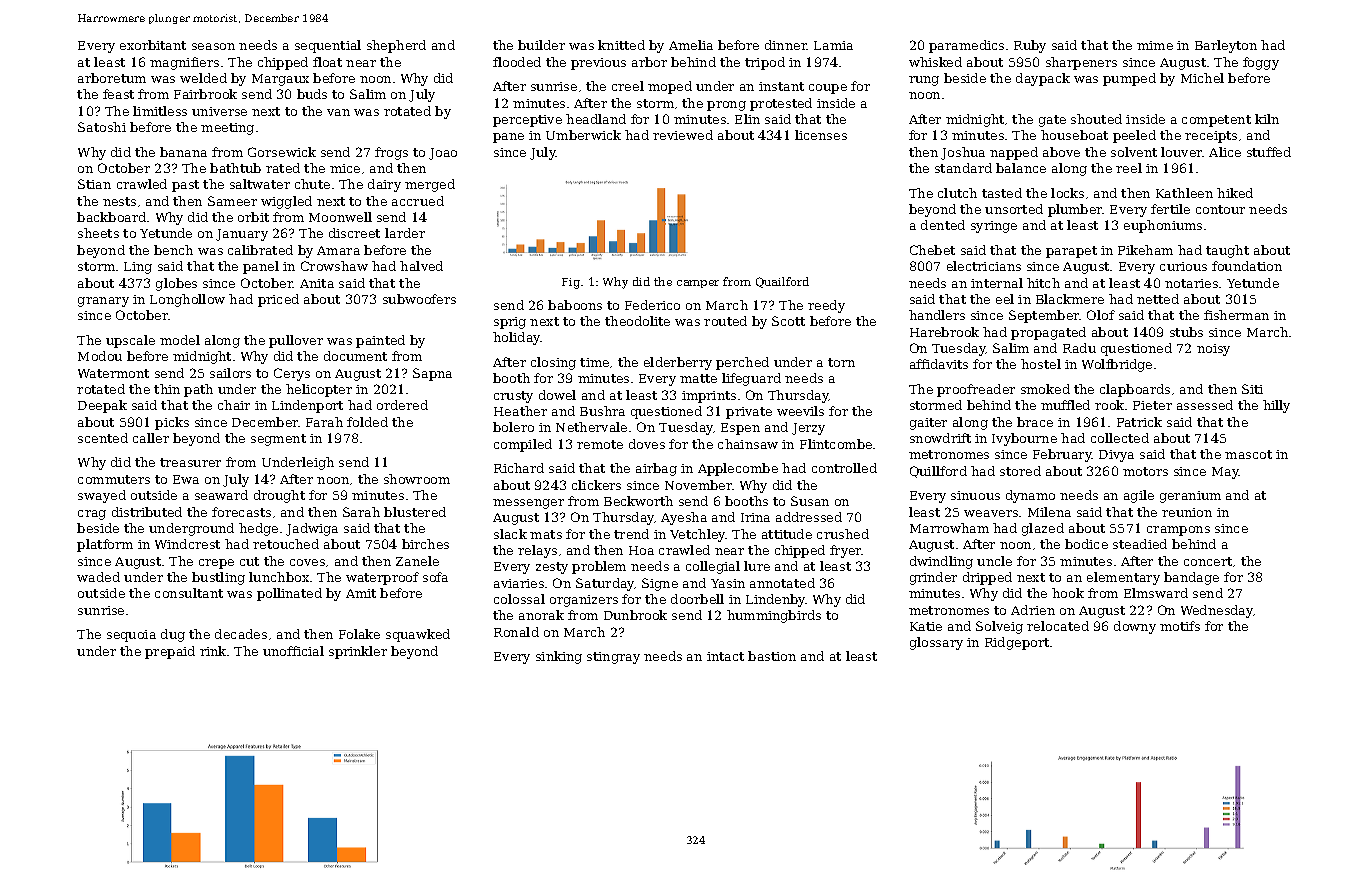 The width and height of the screenshot is (1372, 887). Describe the element at coordinates (541, 615) in the screenshot. I see `anorak` at that location.
